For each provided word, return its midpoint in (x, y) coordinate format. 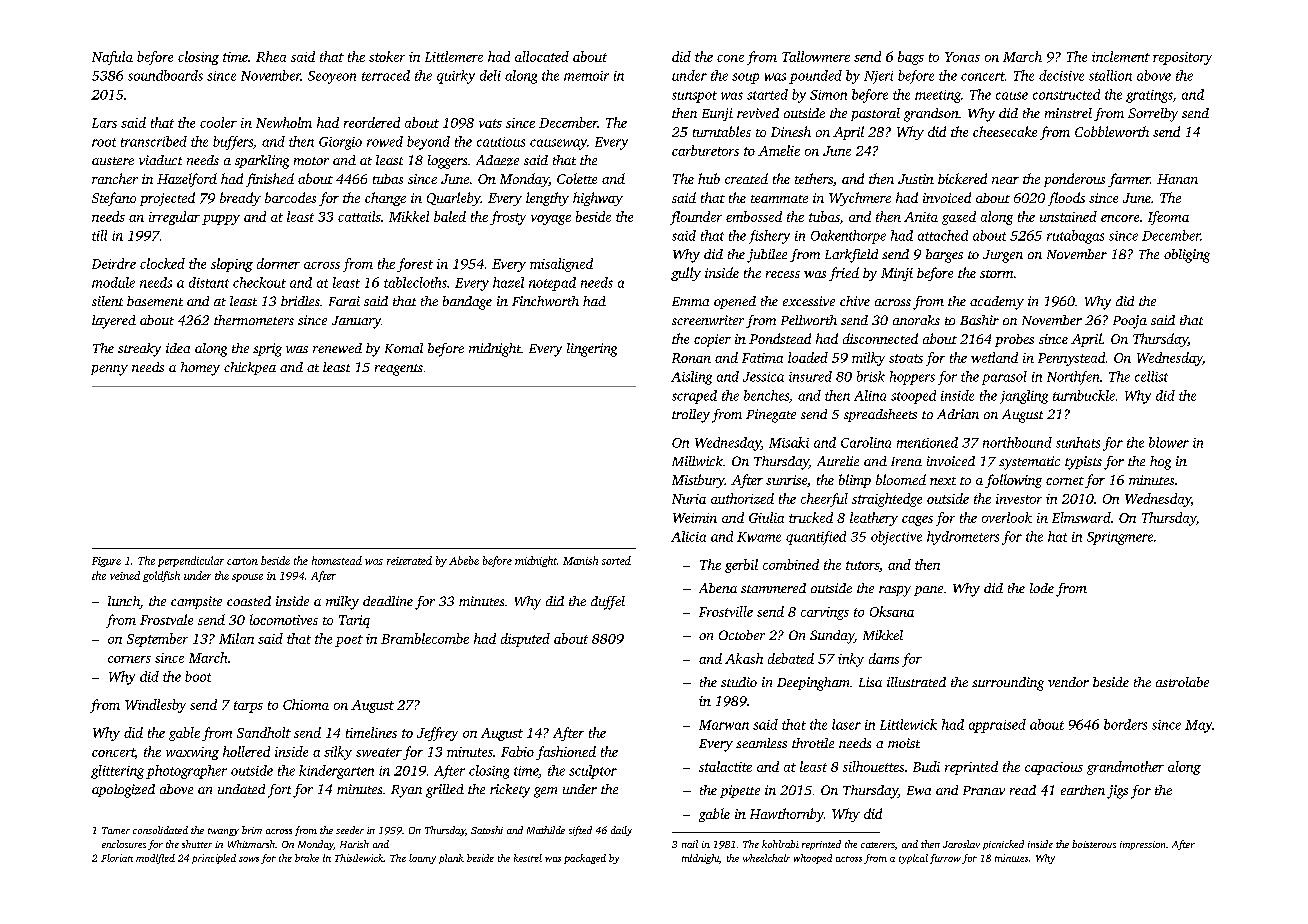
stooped (913, 397)
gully (686, 274)
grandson (931, 115)
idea (178, 348)
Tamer (116, 830)
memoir (586, 76)
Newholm (284, 122)
